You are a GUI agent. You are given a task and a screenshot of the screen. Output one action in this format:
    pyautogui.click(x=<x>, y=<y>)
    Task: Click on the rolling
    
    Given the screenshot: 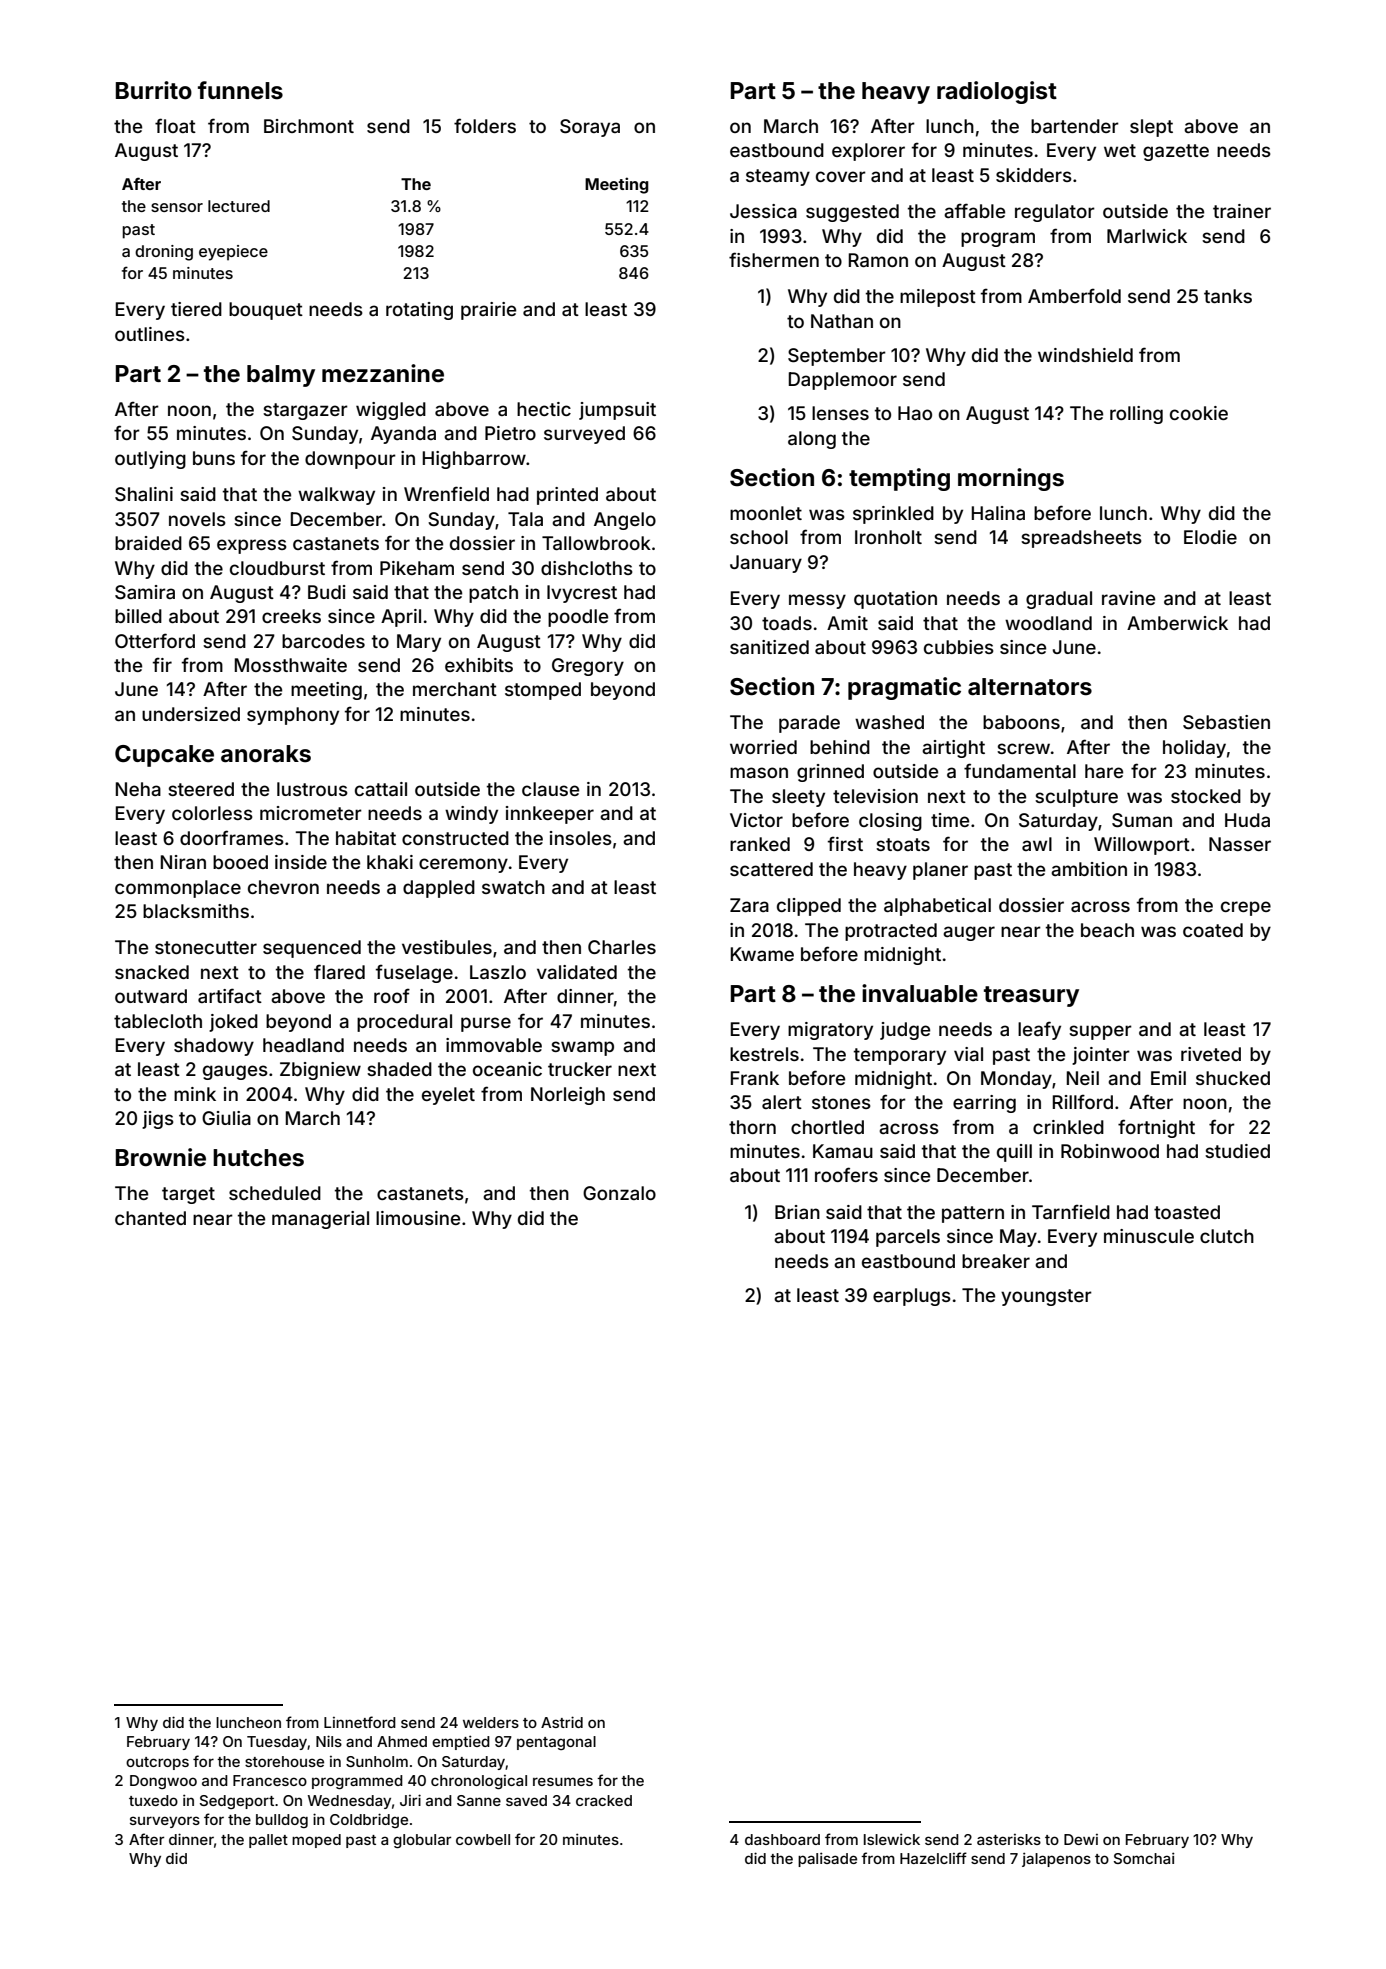 What is the action you would take?
    pyautogui.click(x=1136, y=415)
